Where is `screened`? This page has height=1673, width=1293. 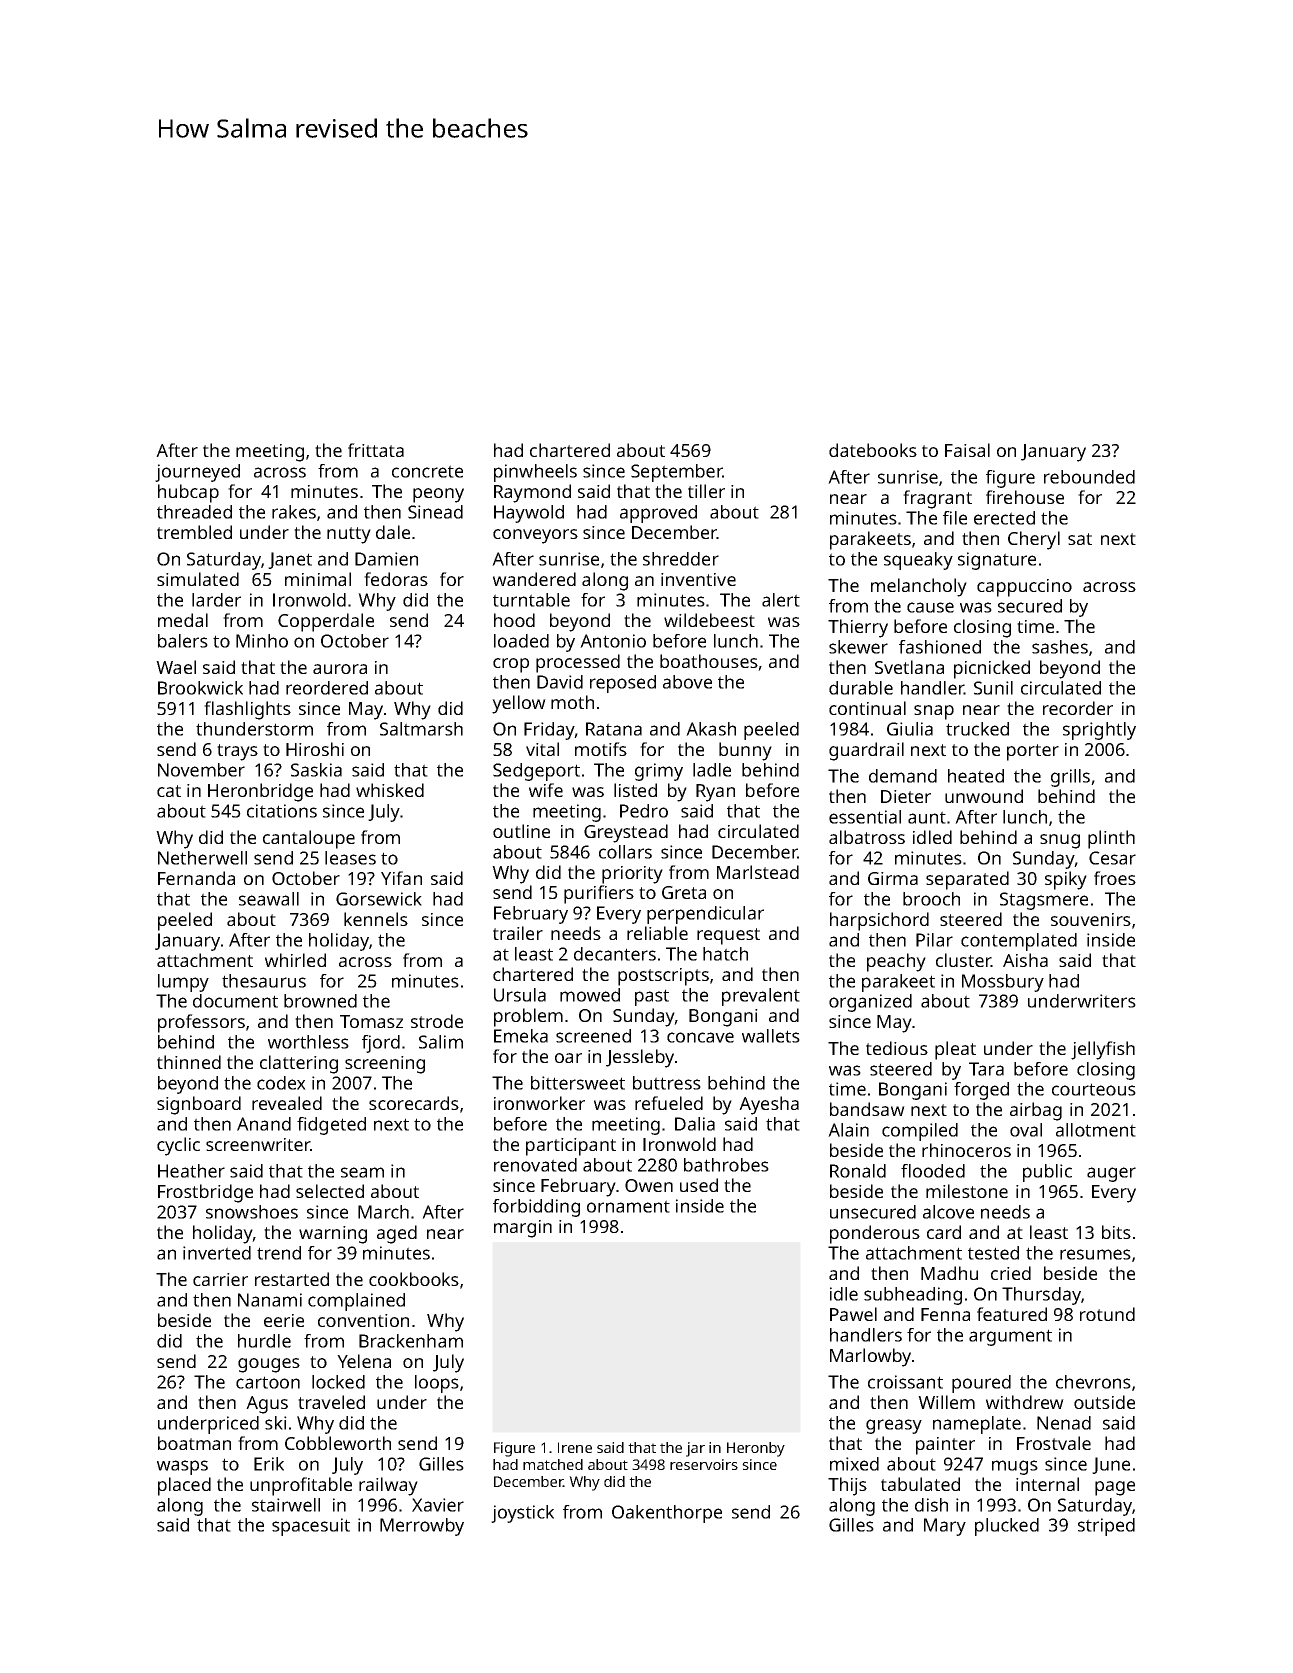 screened is located at coordinates (593, 1036).
